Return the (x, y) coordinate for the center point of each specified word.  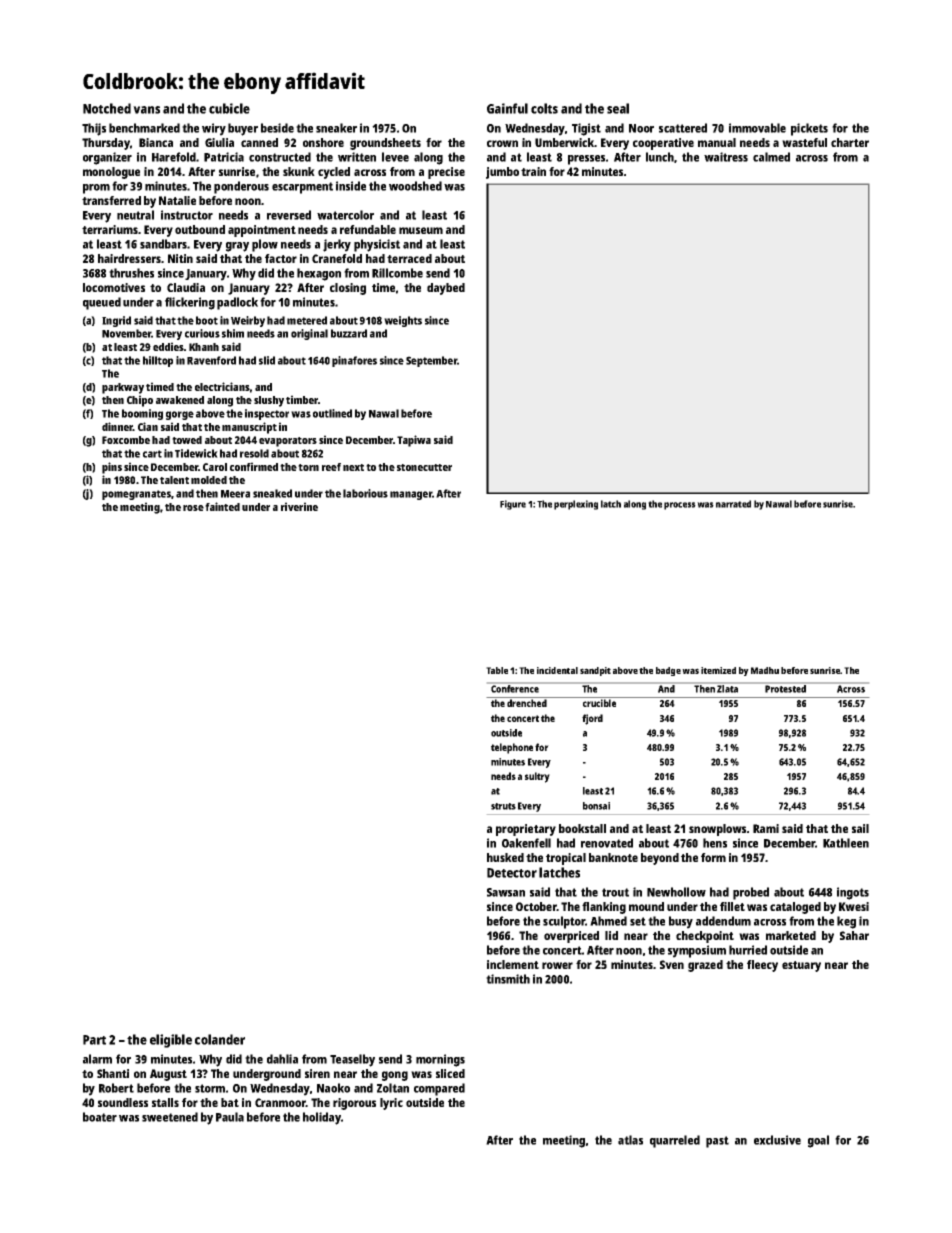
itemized (718, 670)
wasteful (804, 142)
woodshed (415, 186)
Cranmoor (280, 1102)
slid (267, 360)
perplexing (576, 505)
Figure (513, 505)
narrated (733, 504)
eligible (171, 1041)
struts (503, 806)
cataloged (795, 908)
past (717, 1142)
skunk (299, 171)
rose (193, 508)
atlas (630, 1140)
